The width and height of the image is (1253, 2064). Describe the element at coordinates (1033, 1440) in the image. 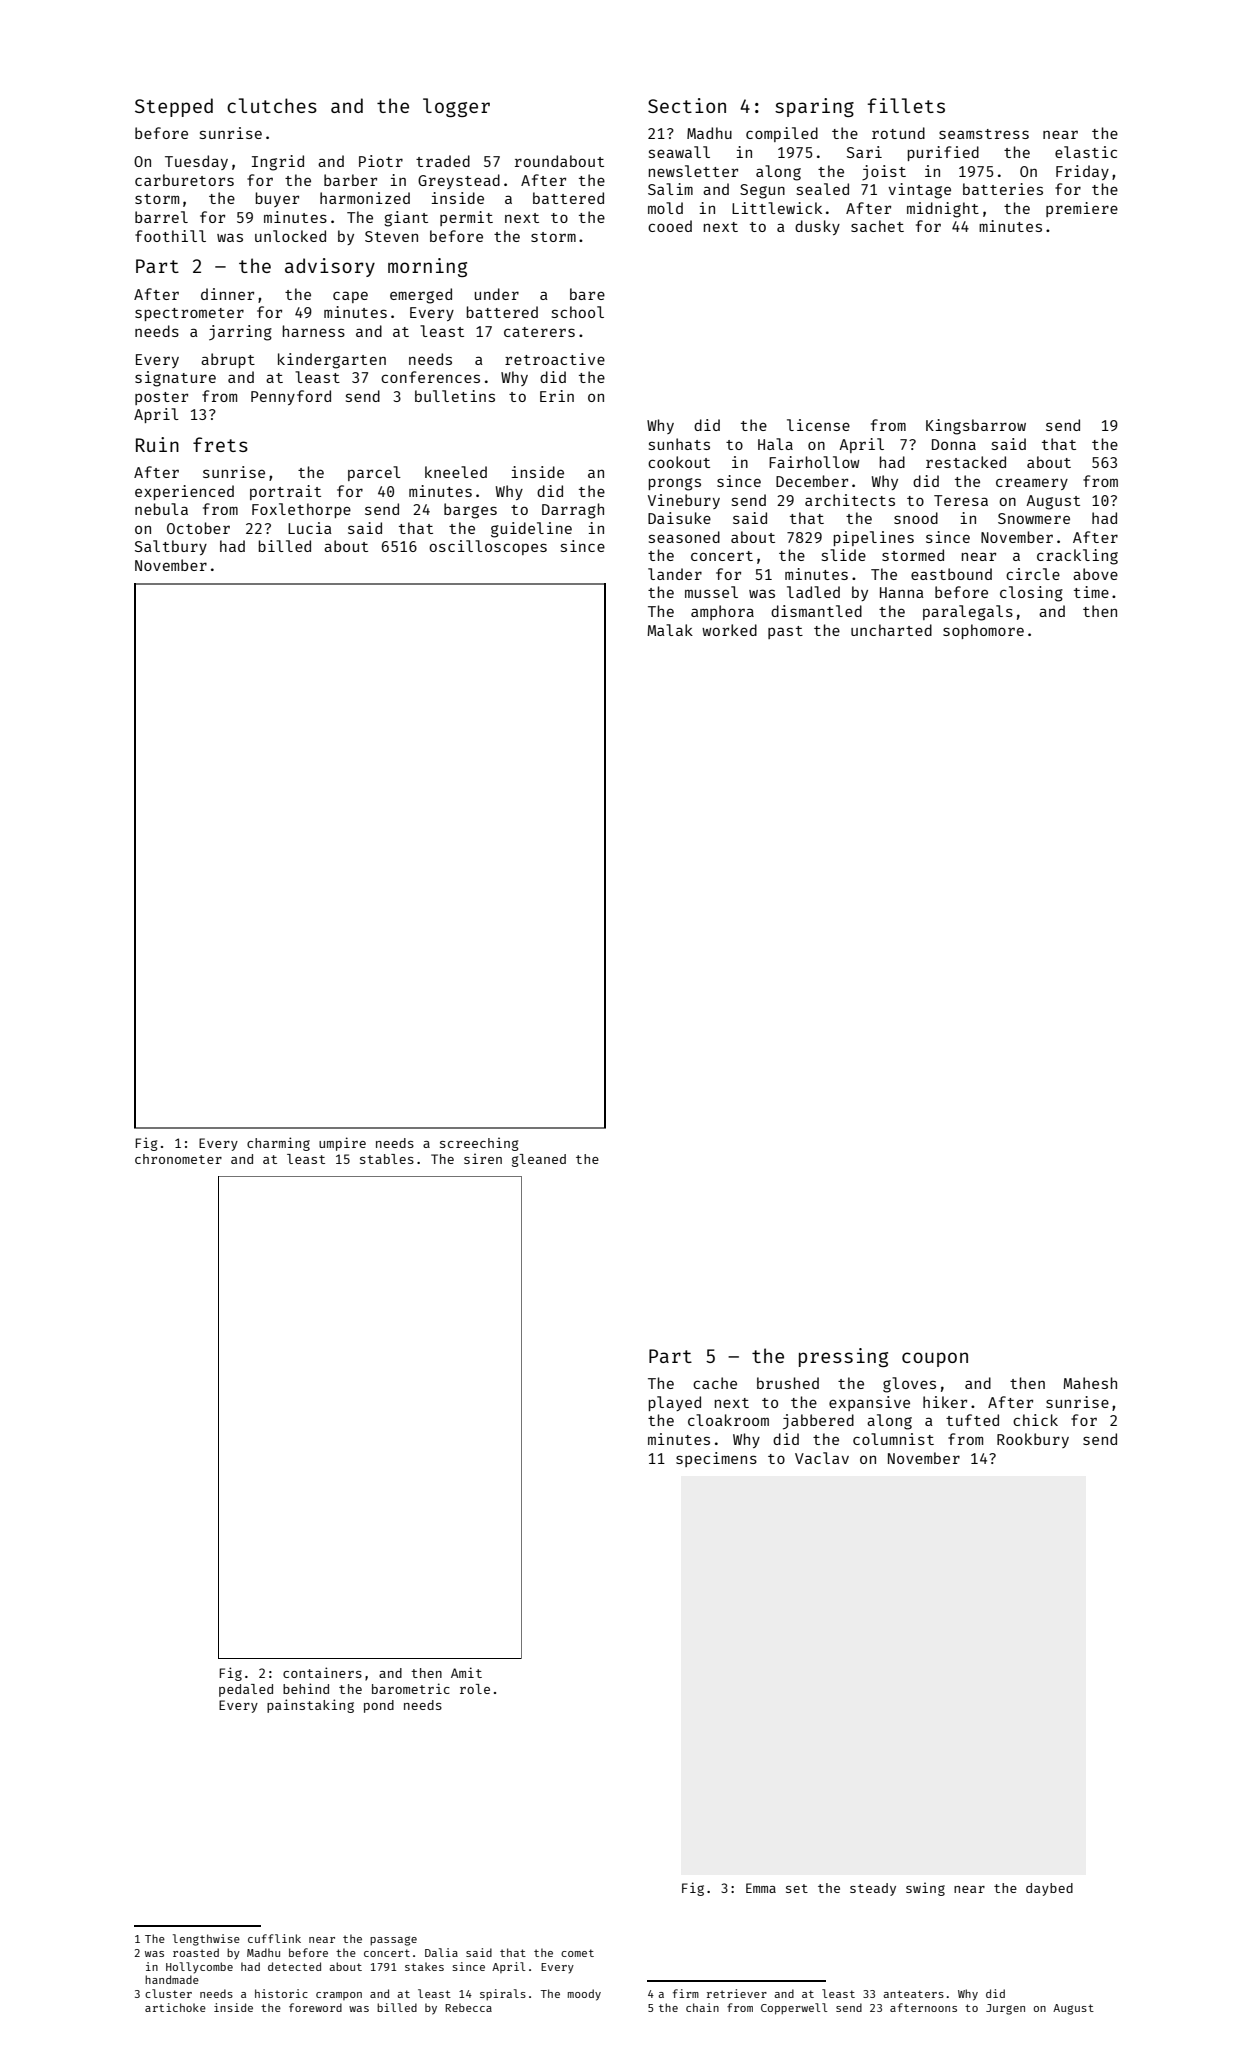

I see `Rookbury` at that location.
